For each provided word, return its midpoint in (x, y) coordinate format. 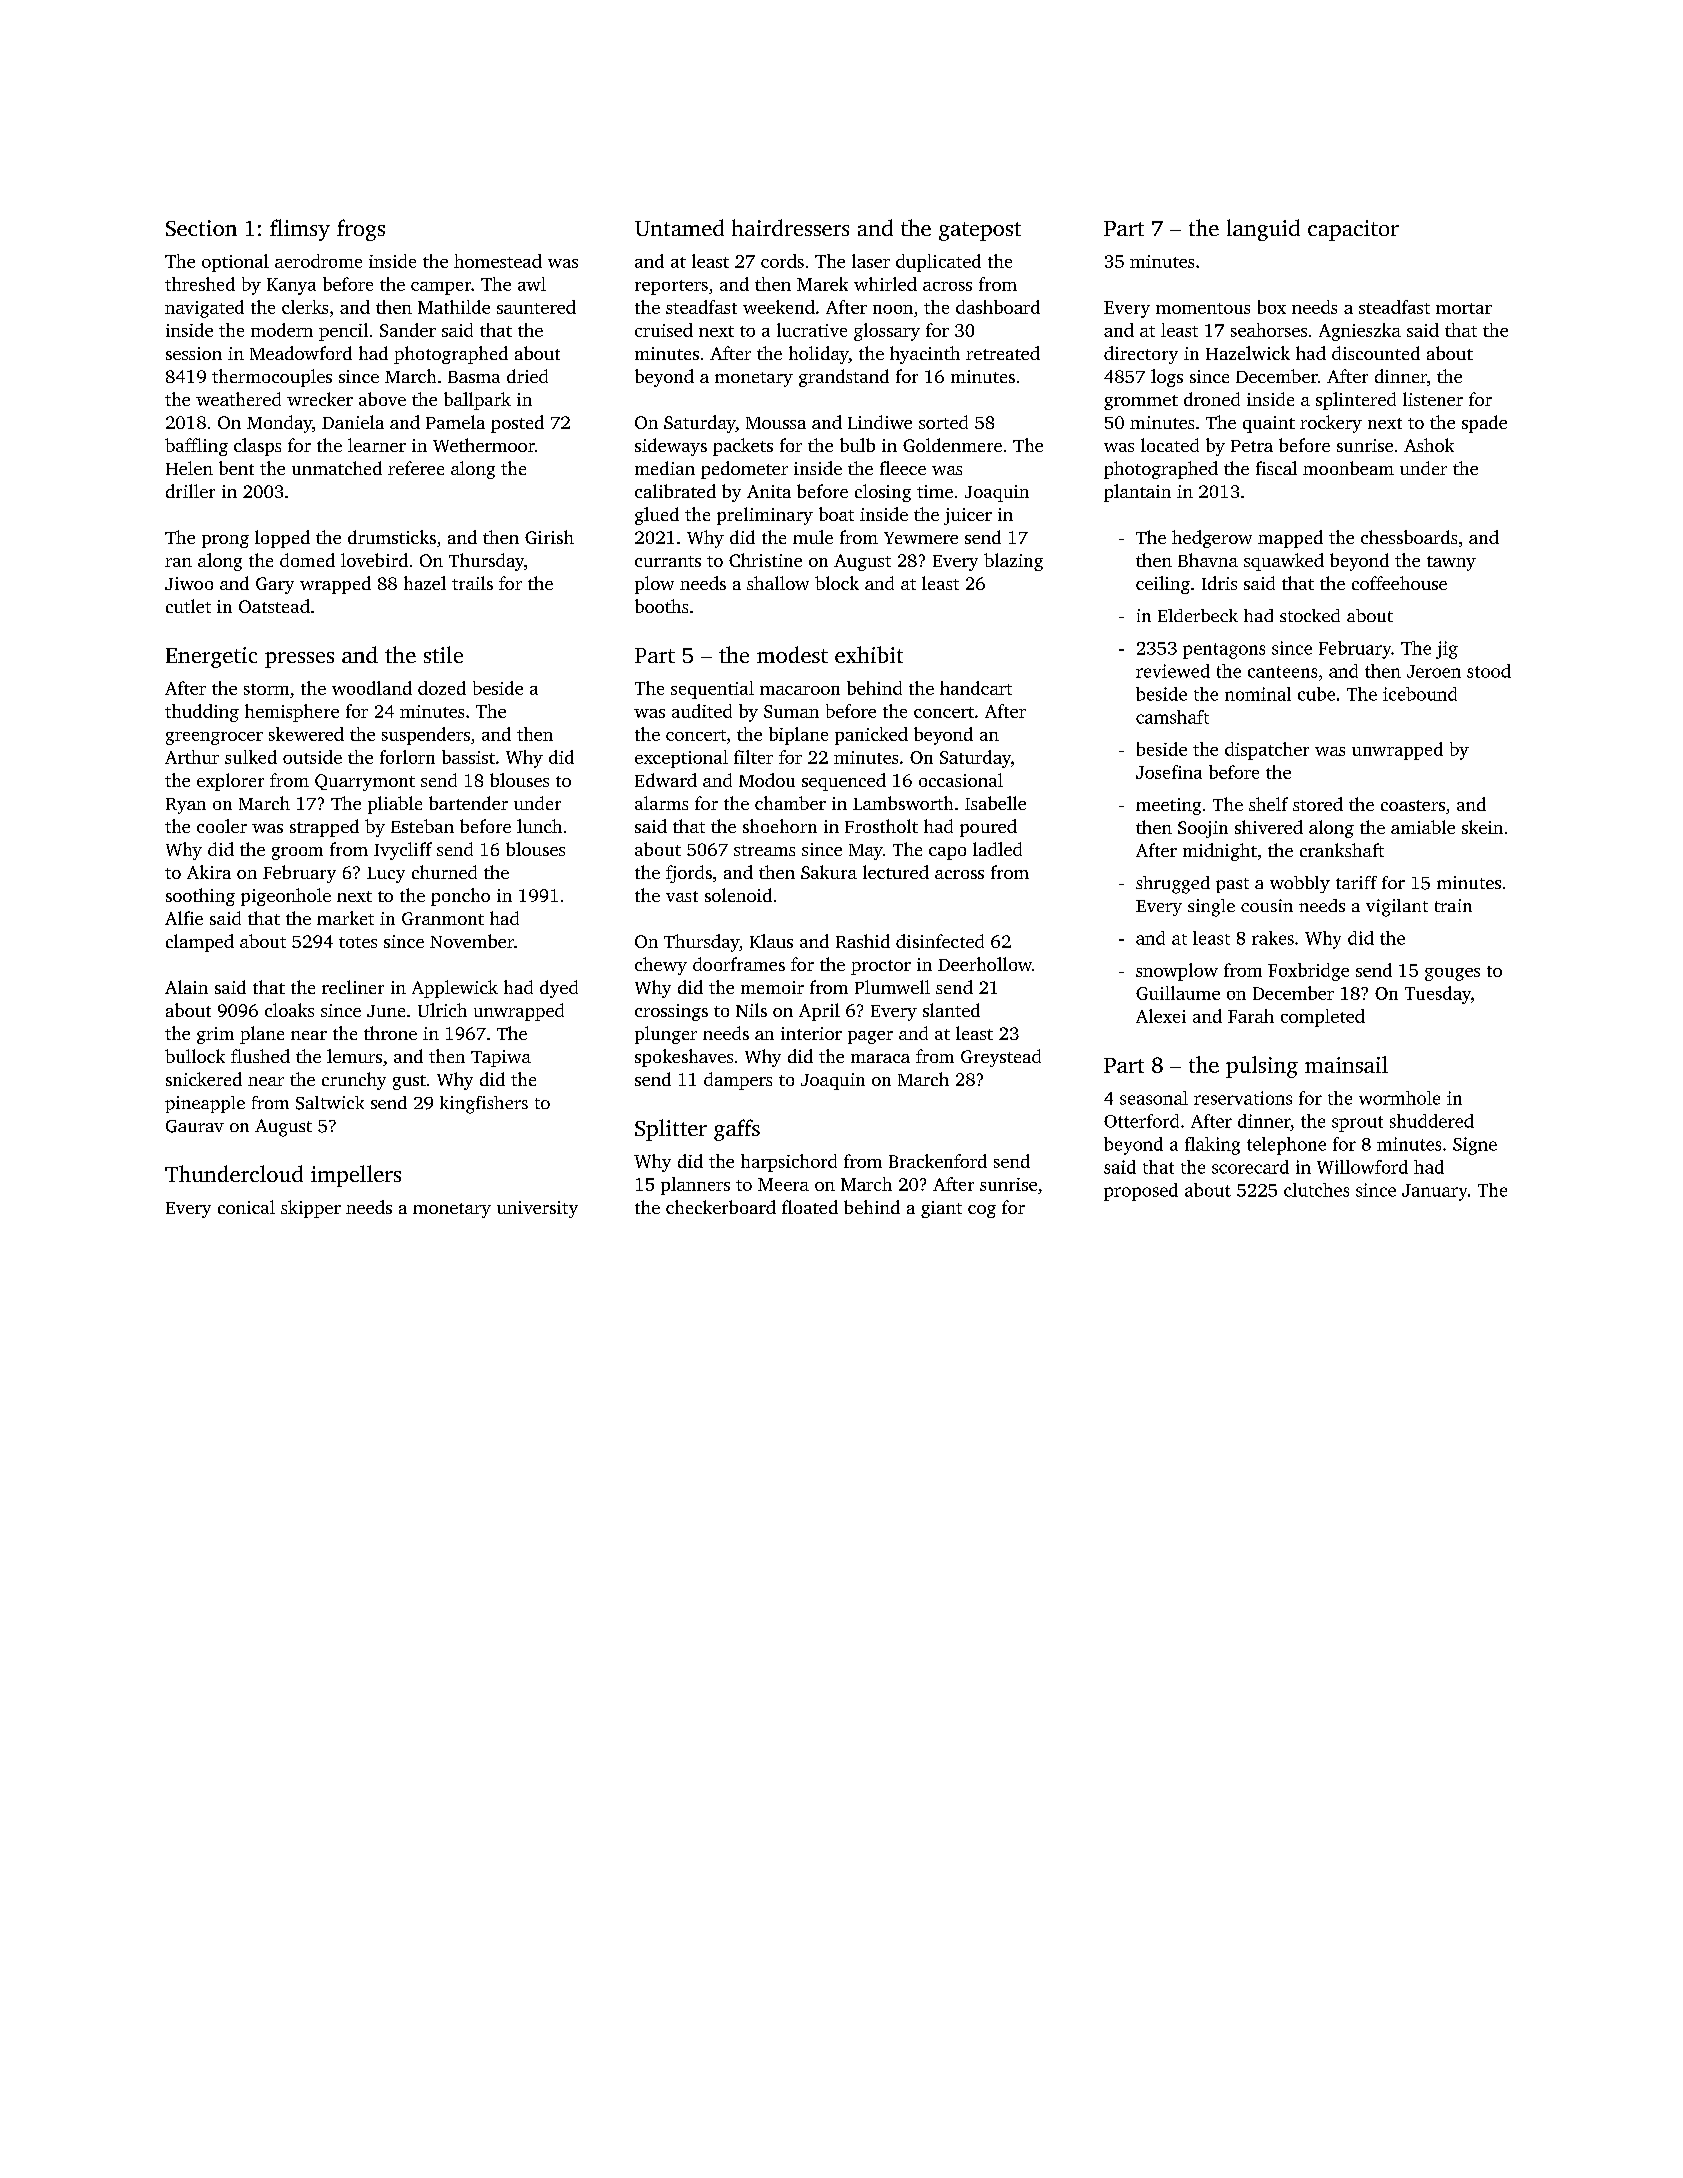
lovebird (374, 560)
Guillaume (1178, 993)
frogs (361, 230)
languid (1263, 230)
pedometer (744, 470)
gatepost (980, 231)
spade (1484, 424)
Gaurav (195, 1126)
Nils (751, 1010)
